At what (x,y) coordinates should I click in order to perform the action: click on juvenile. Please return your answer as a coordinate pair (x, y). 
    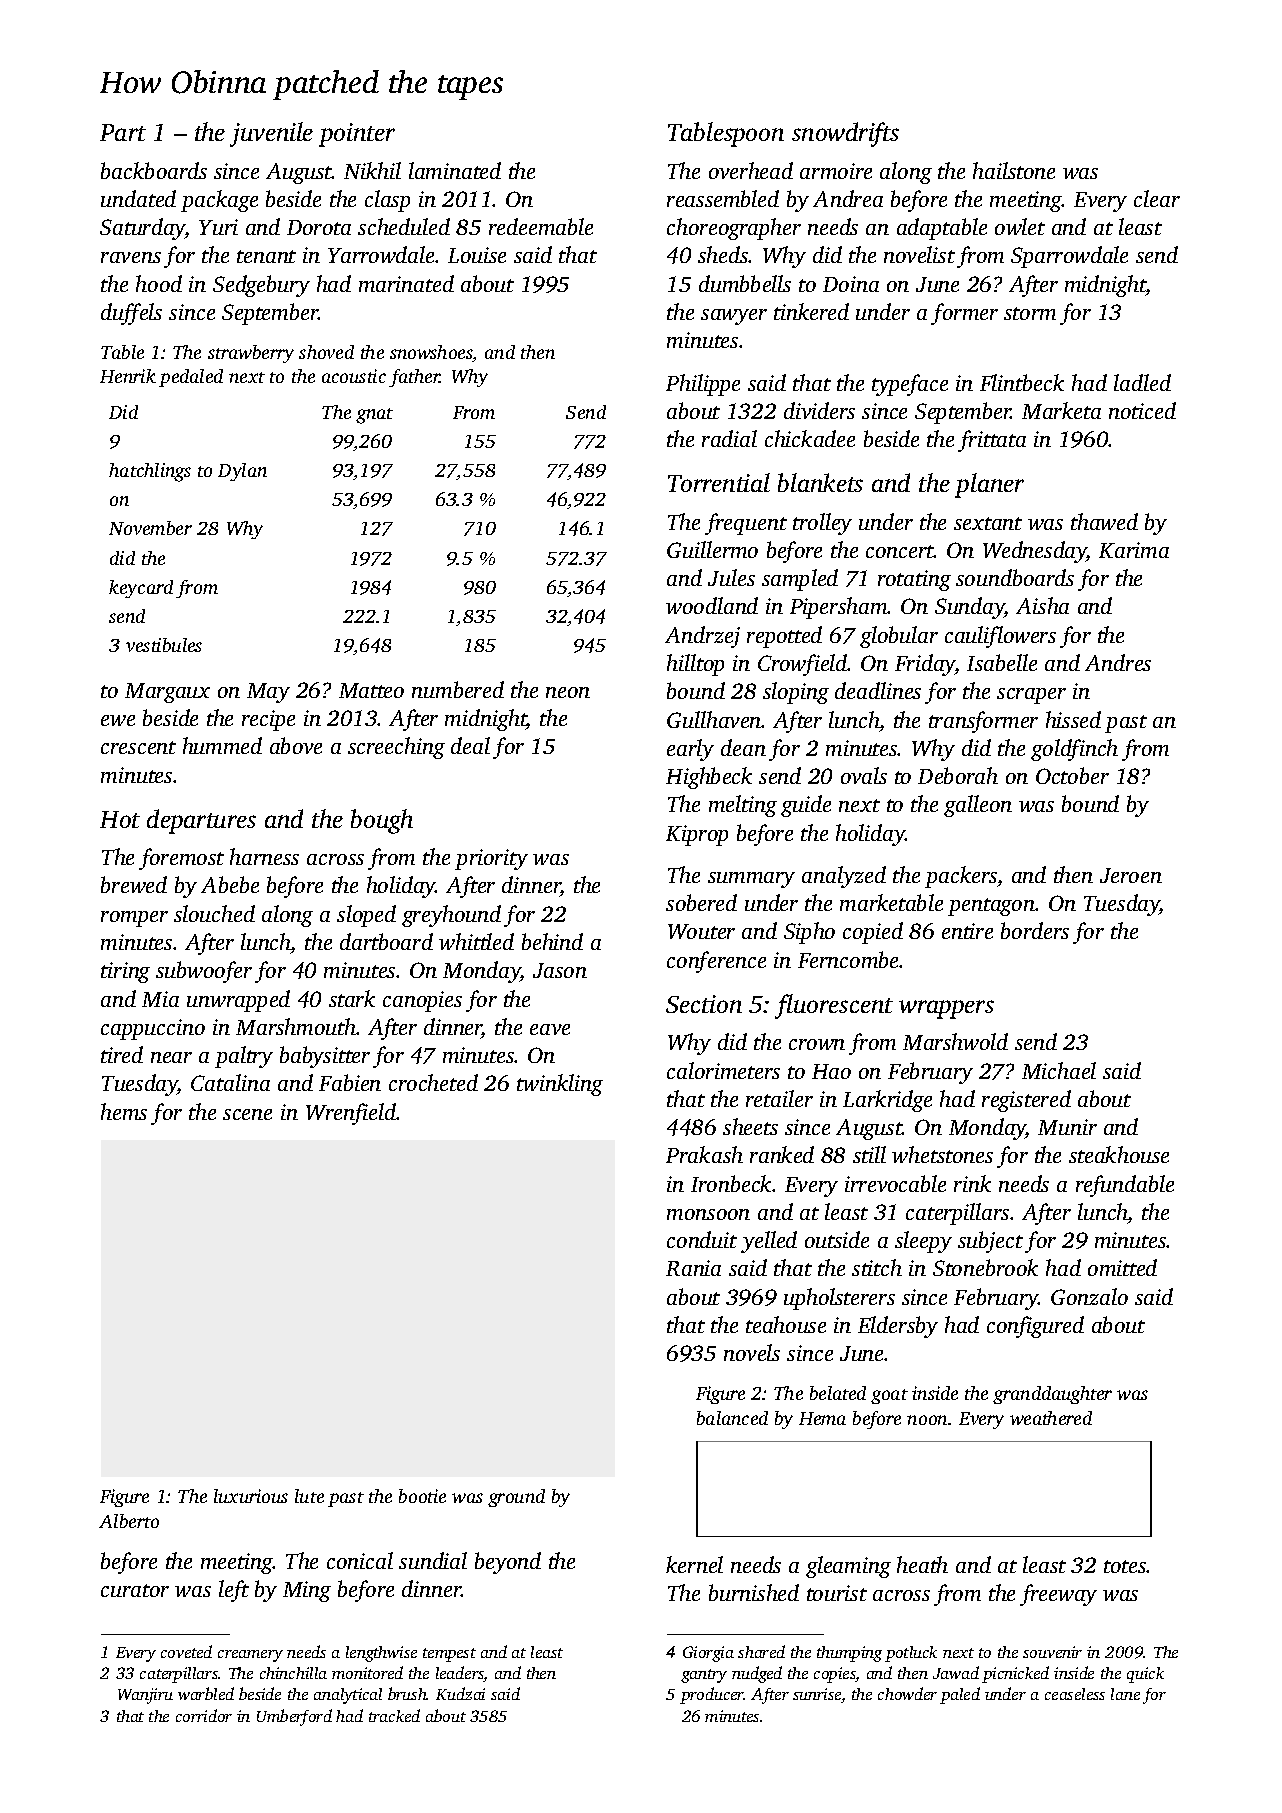
    Looking at the image, I should click on (271, 134).
